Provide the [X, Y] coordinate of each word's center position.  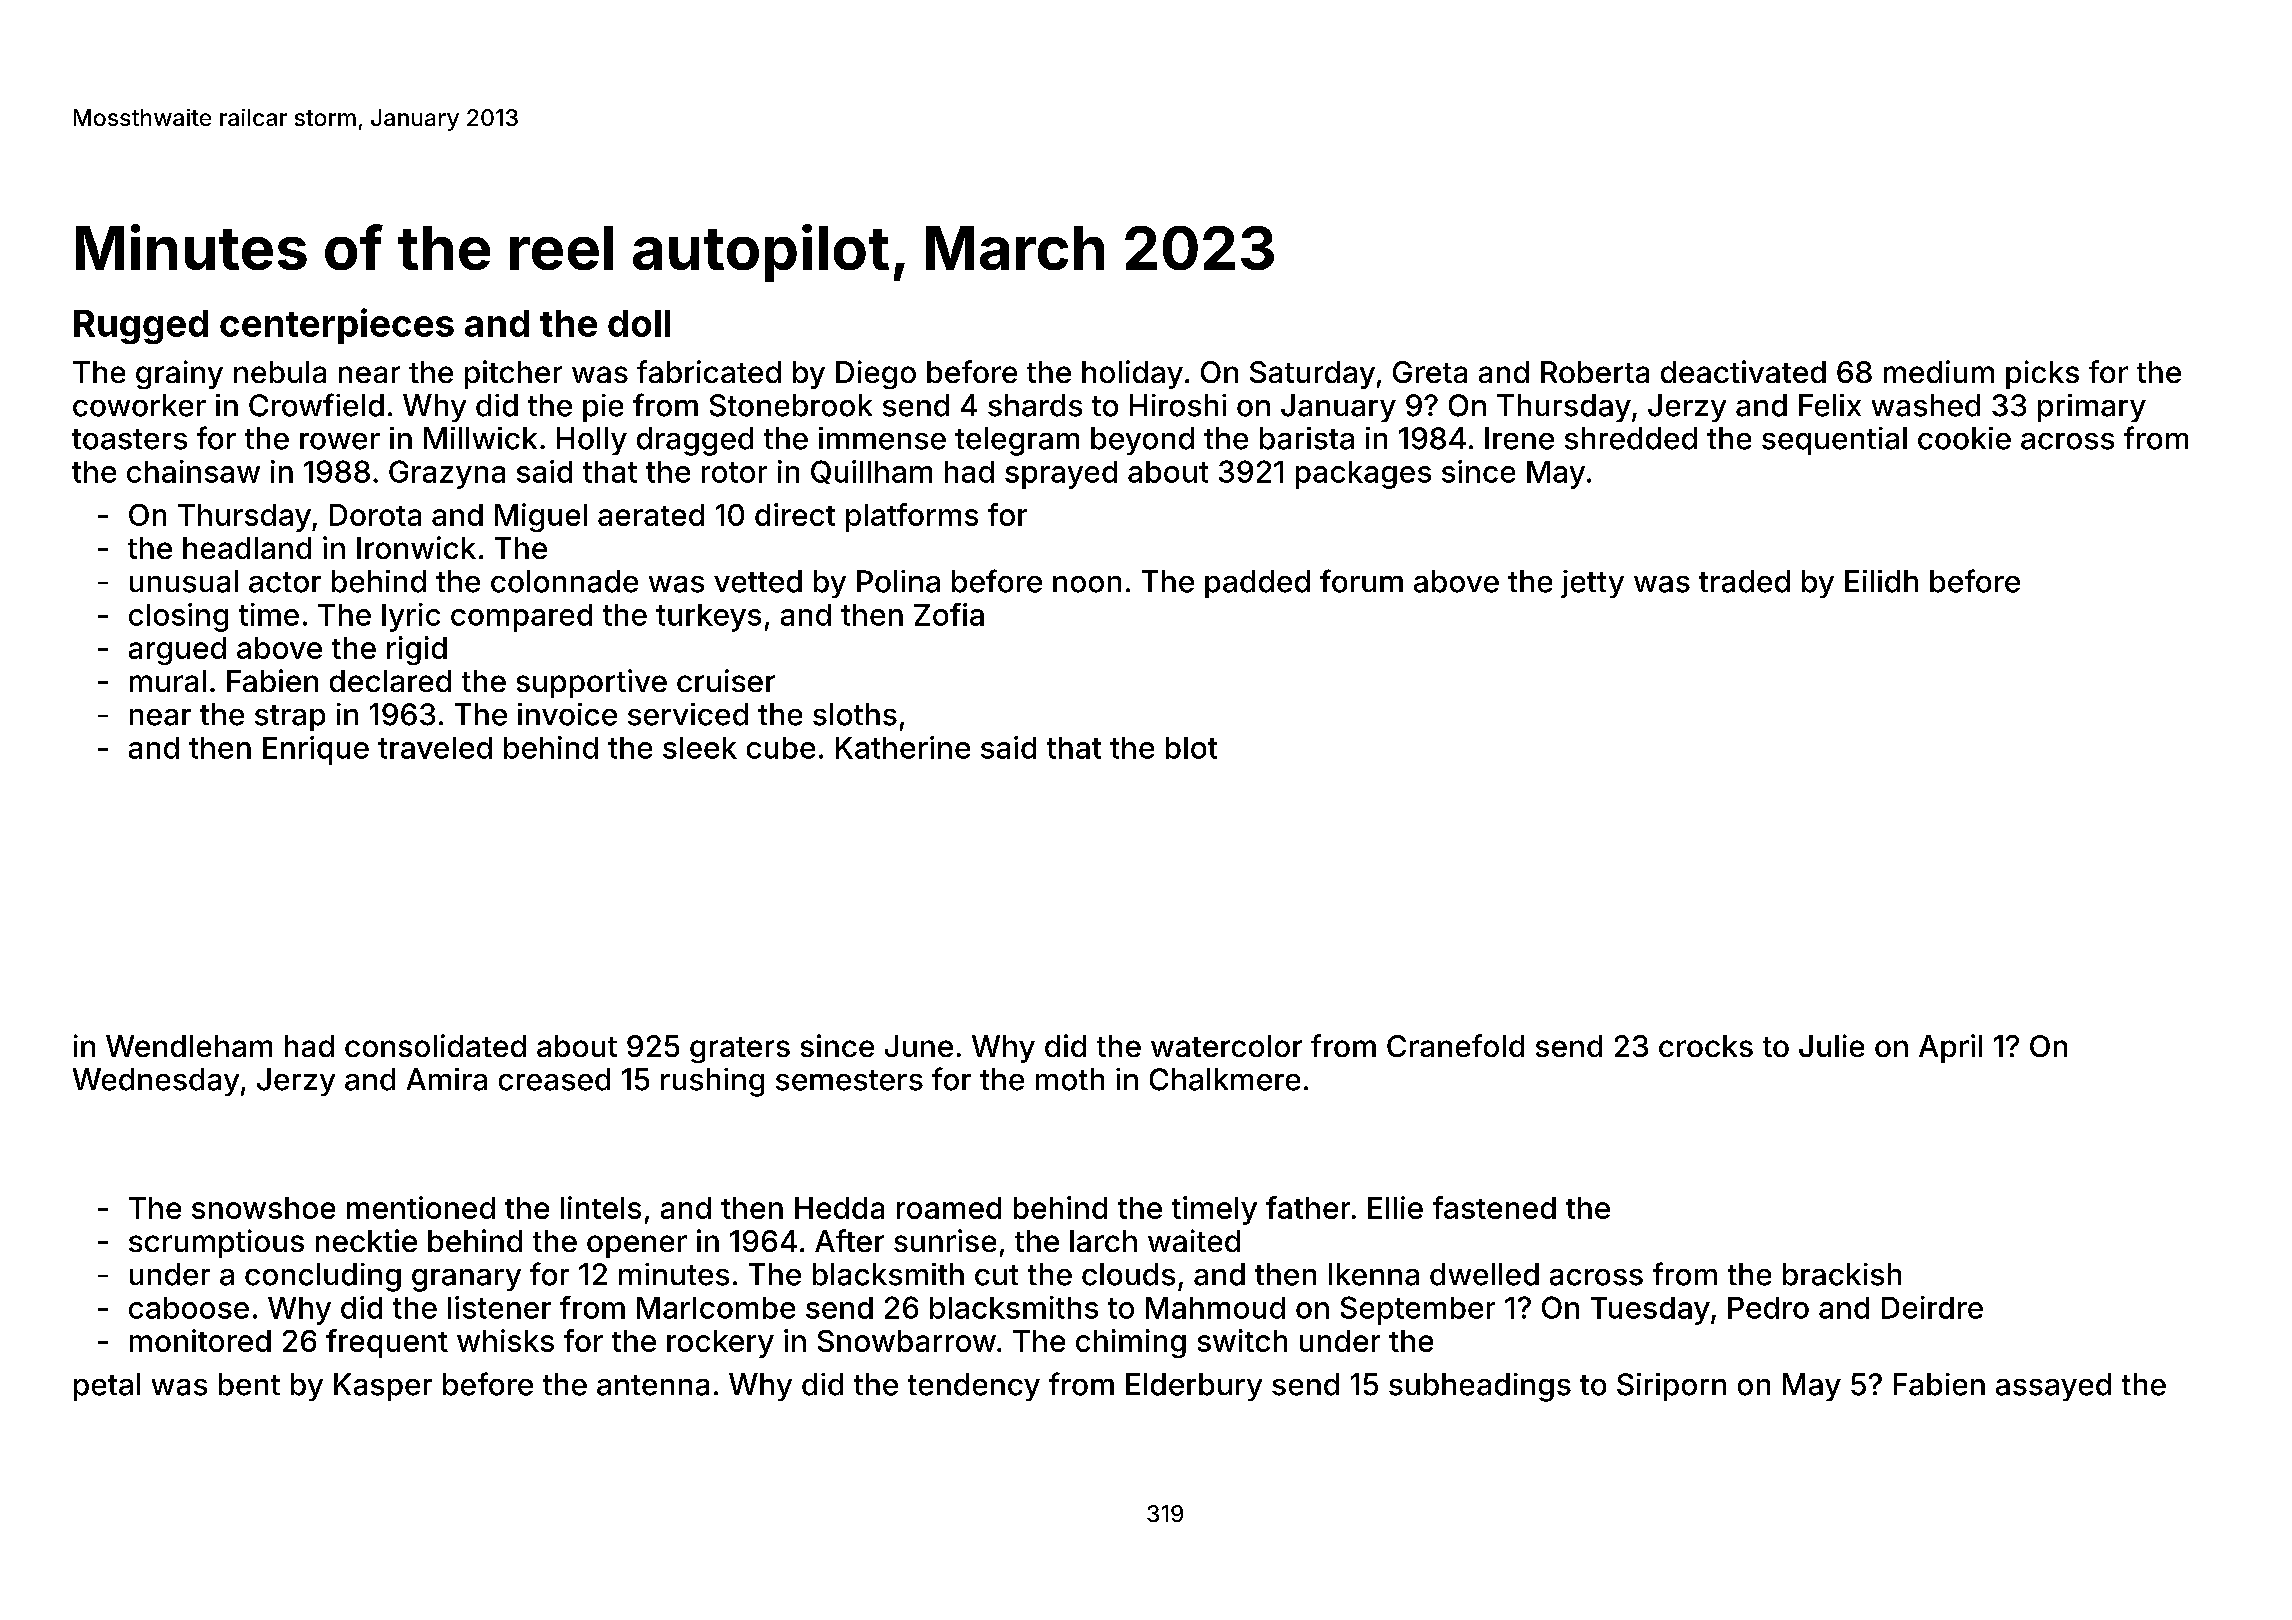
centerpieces [337, 326]
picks [2042, 374]
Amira [447, 1079]
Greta [1430, 372]
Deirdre [1932, 1307]
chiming [1131, 1343]
